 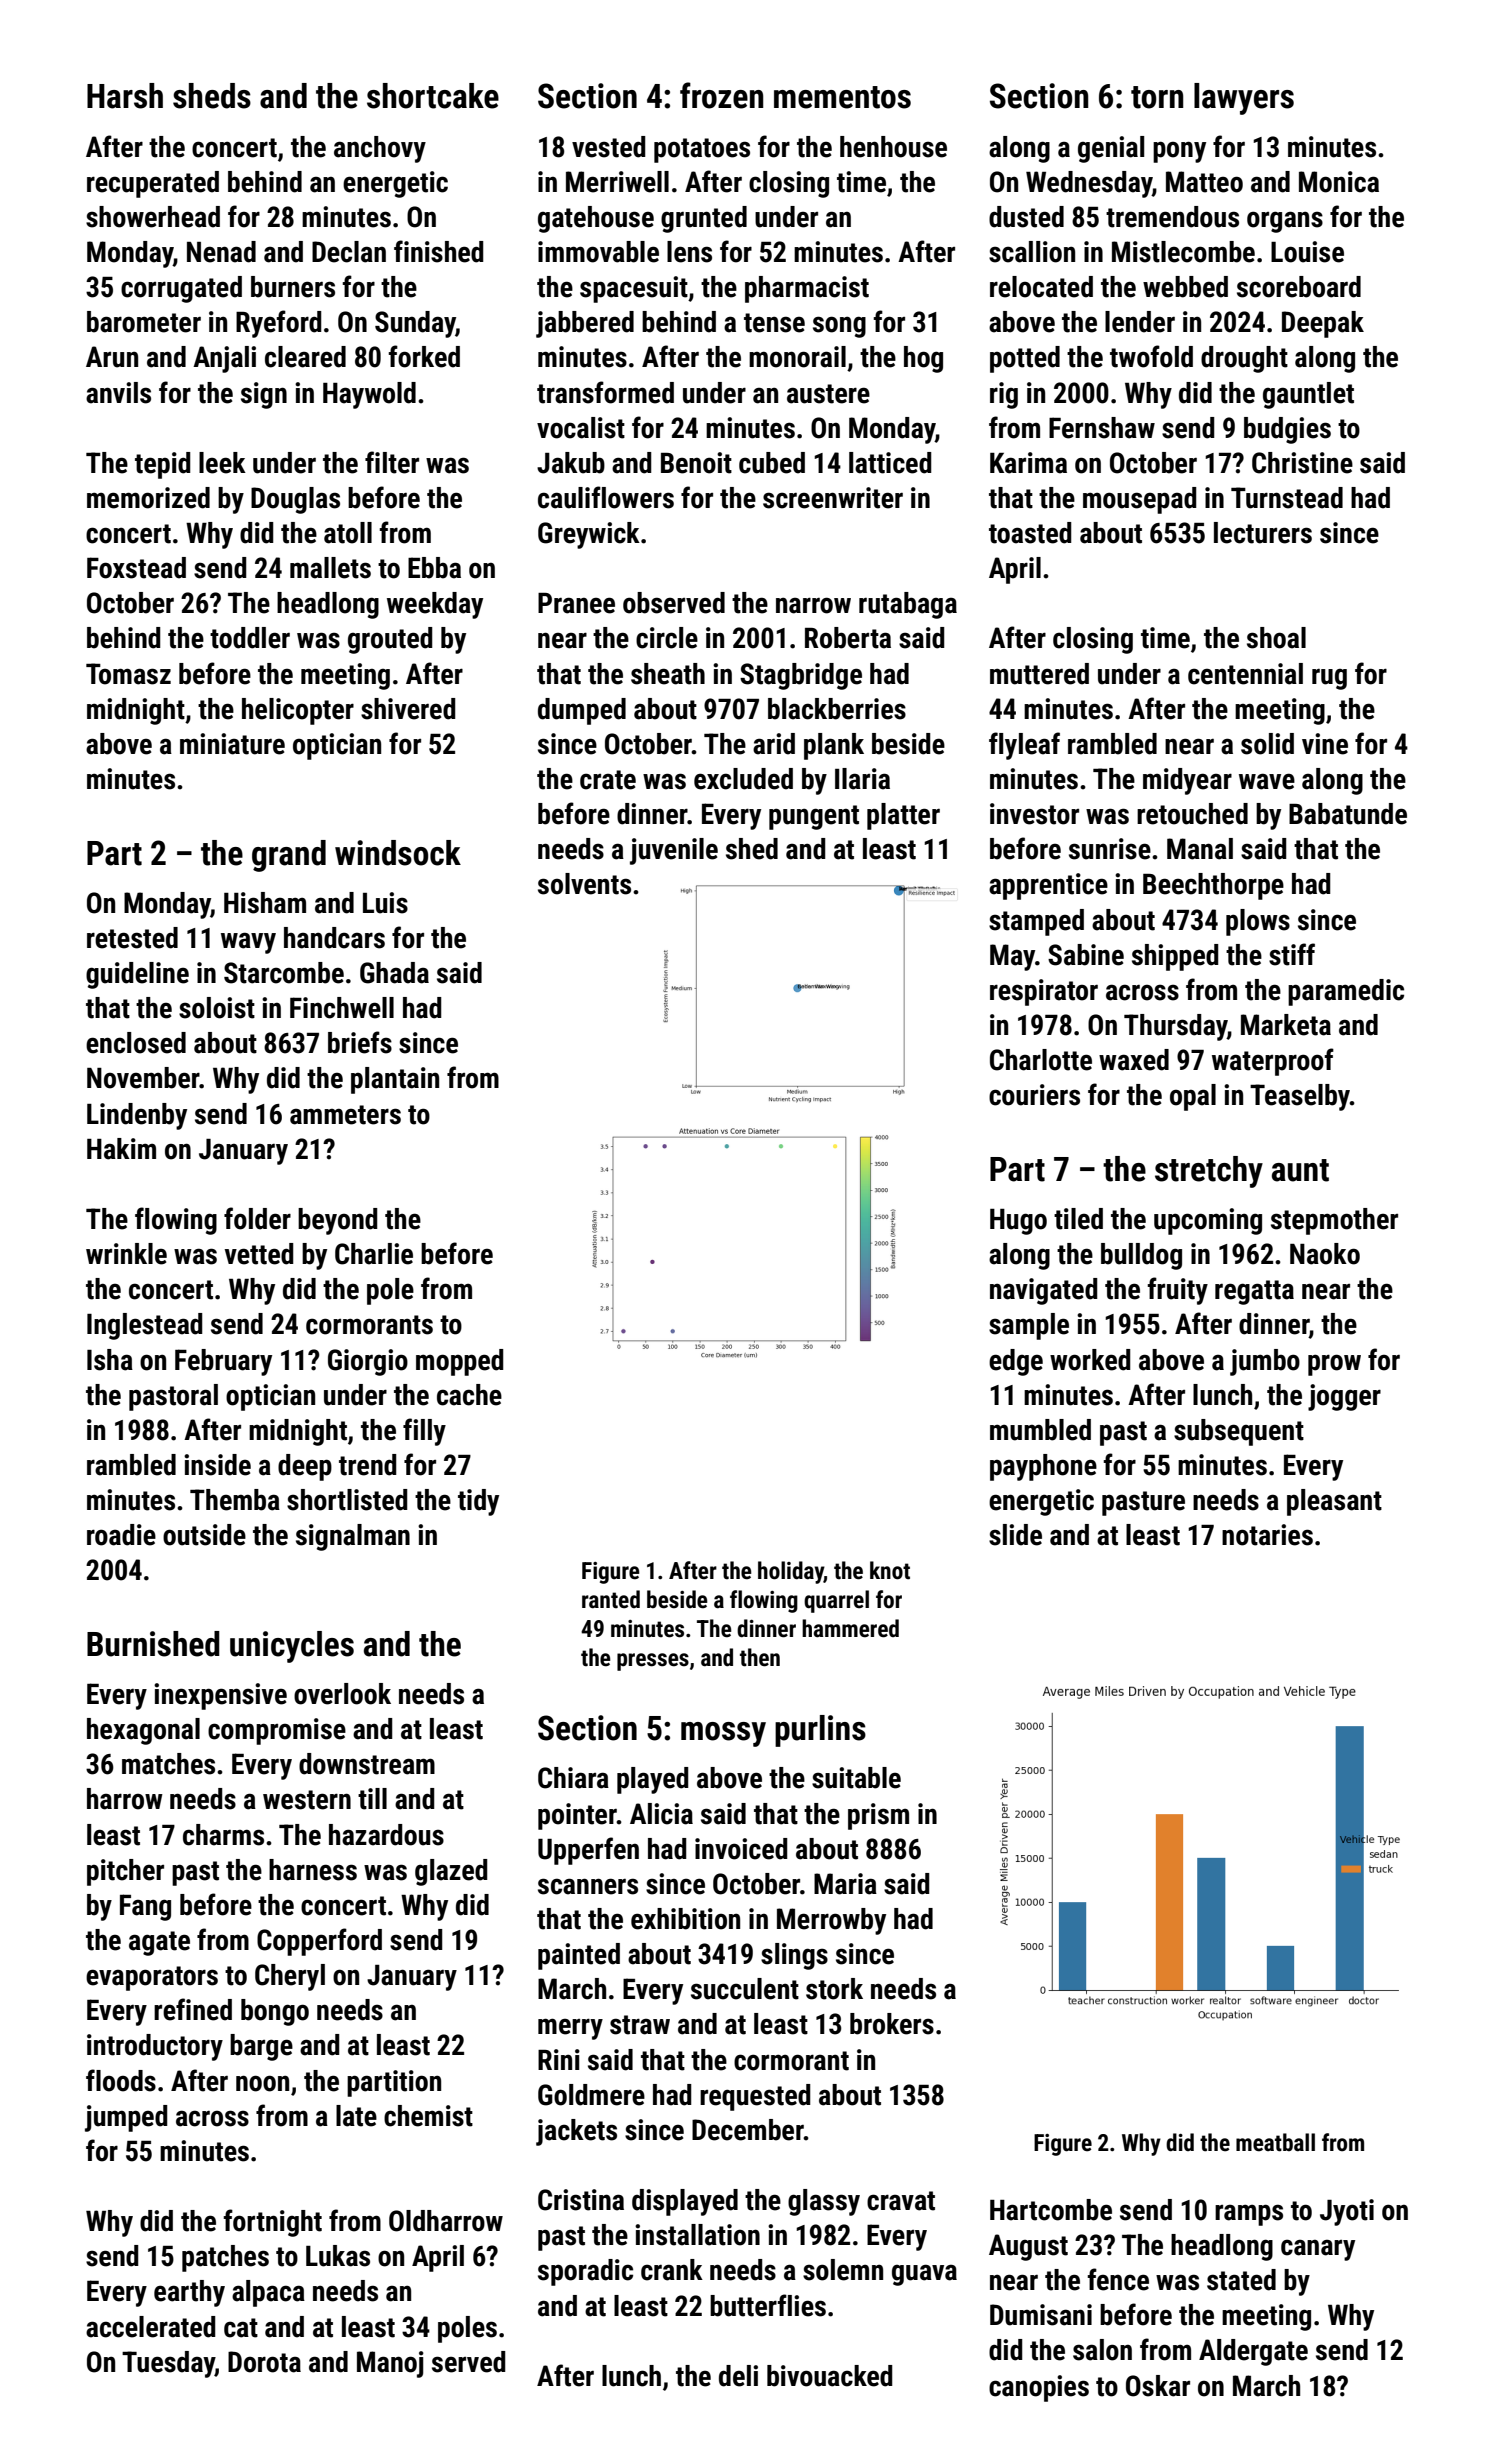 I want to click on Harsh, so click(x=125, y=96).
